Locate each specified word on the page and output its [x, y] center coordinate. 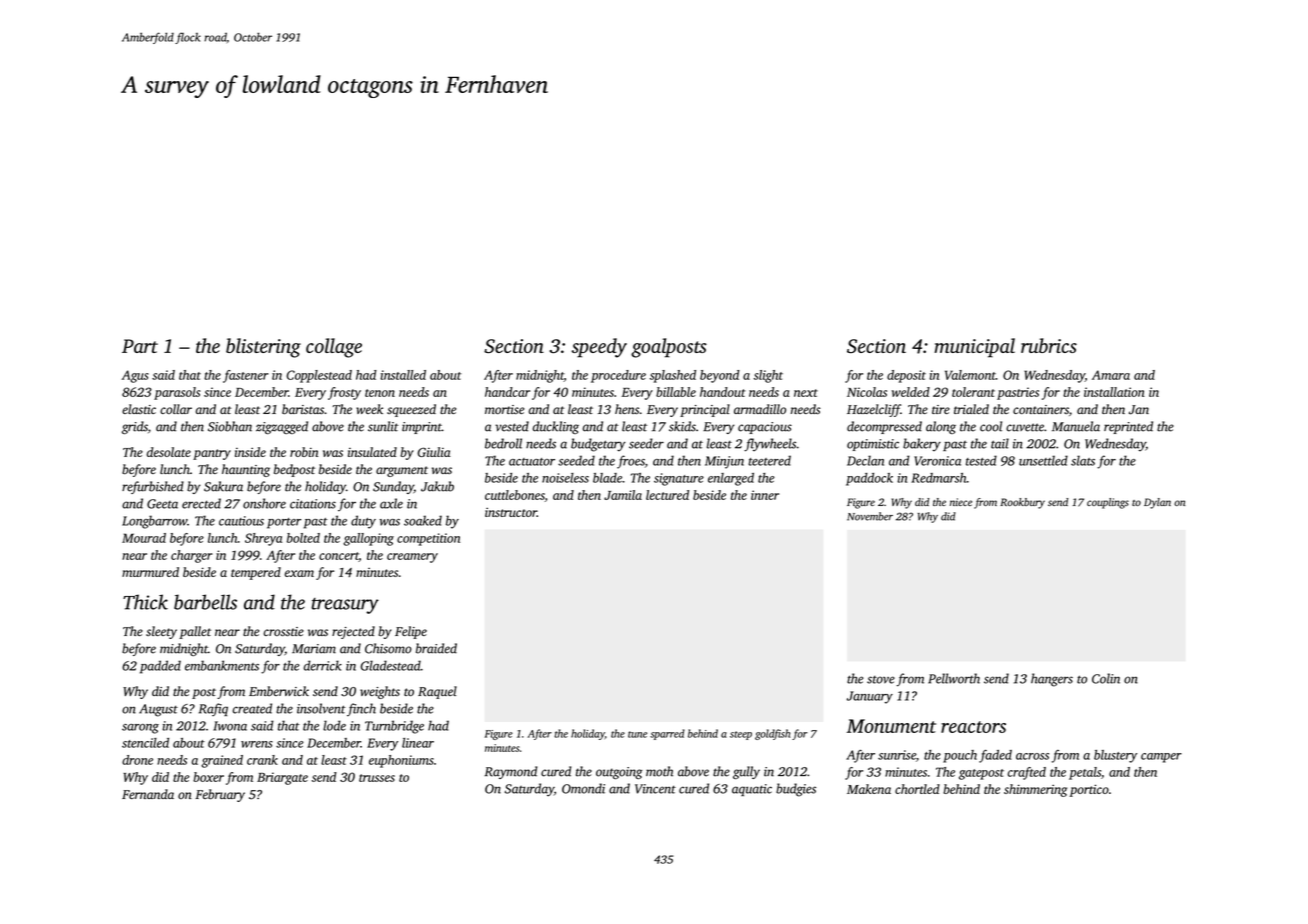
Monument [891, 726]
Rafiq [213, 709]
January [870, 697]
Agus [135, 376]
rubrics [1049, 345]
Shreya [263, 539]
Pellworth [954, 678]
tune [637, 734]
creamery [412, 558]
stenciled [145, 743]
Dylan [1157, 503]
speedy [599, 348]
